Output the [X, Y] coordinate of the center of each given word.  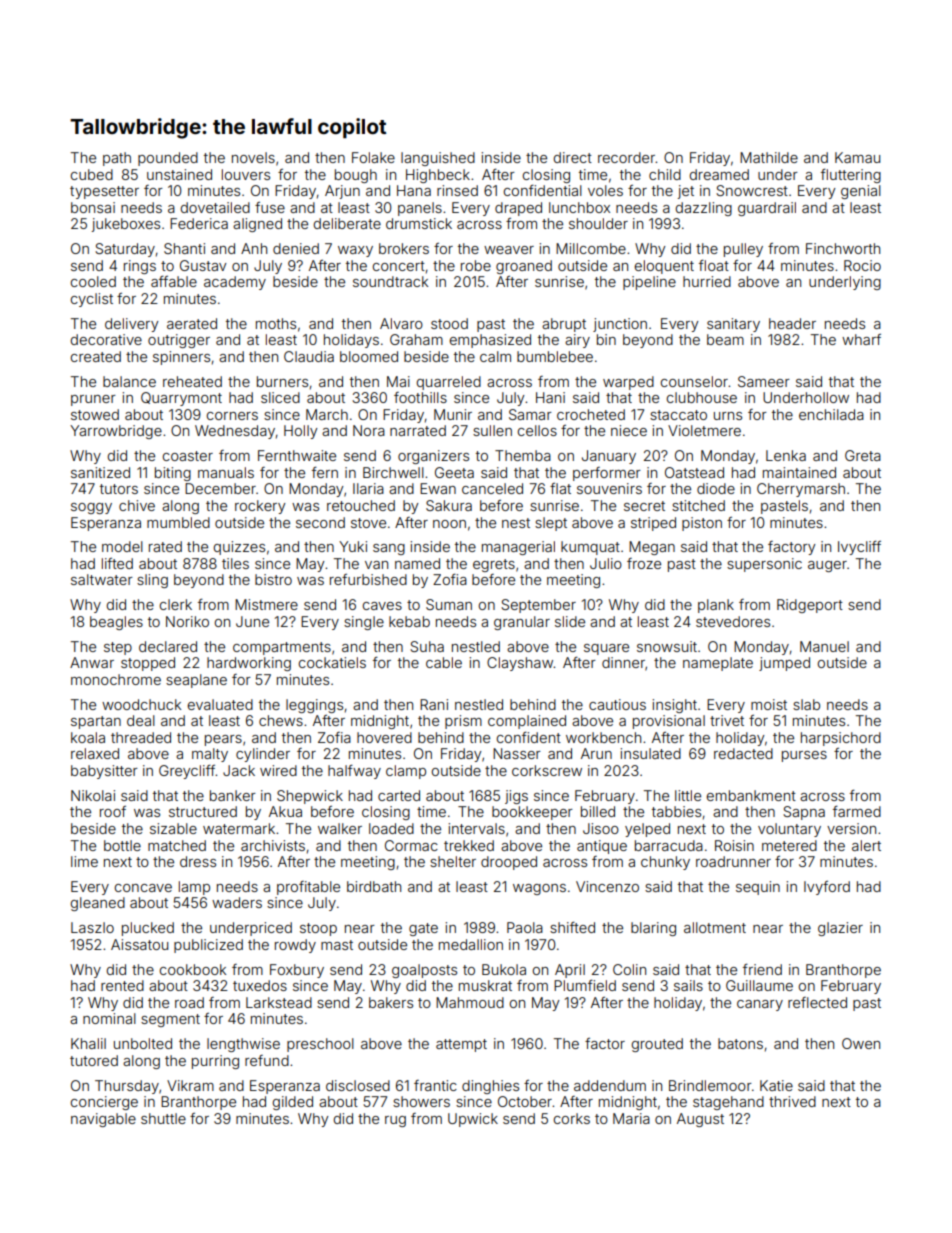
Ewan [438, 488]
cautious [617, 704]
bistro [273, 579]
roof [113, 811]
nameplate [718, 664]
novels [253, 157]
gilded [292, 1103]
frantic [435, 1085]
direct [573, 157]
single [364, 623]
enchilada [831, 414]
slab [806, 704]
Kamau [857, 157]
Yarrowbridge [116, 432]
